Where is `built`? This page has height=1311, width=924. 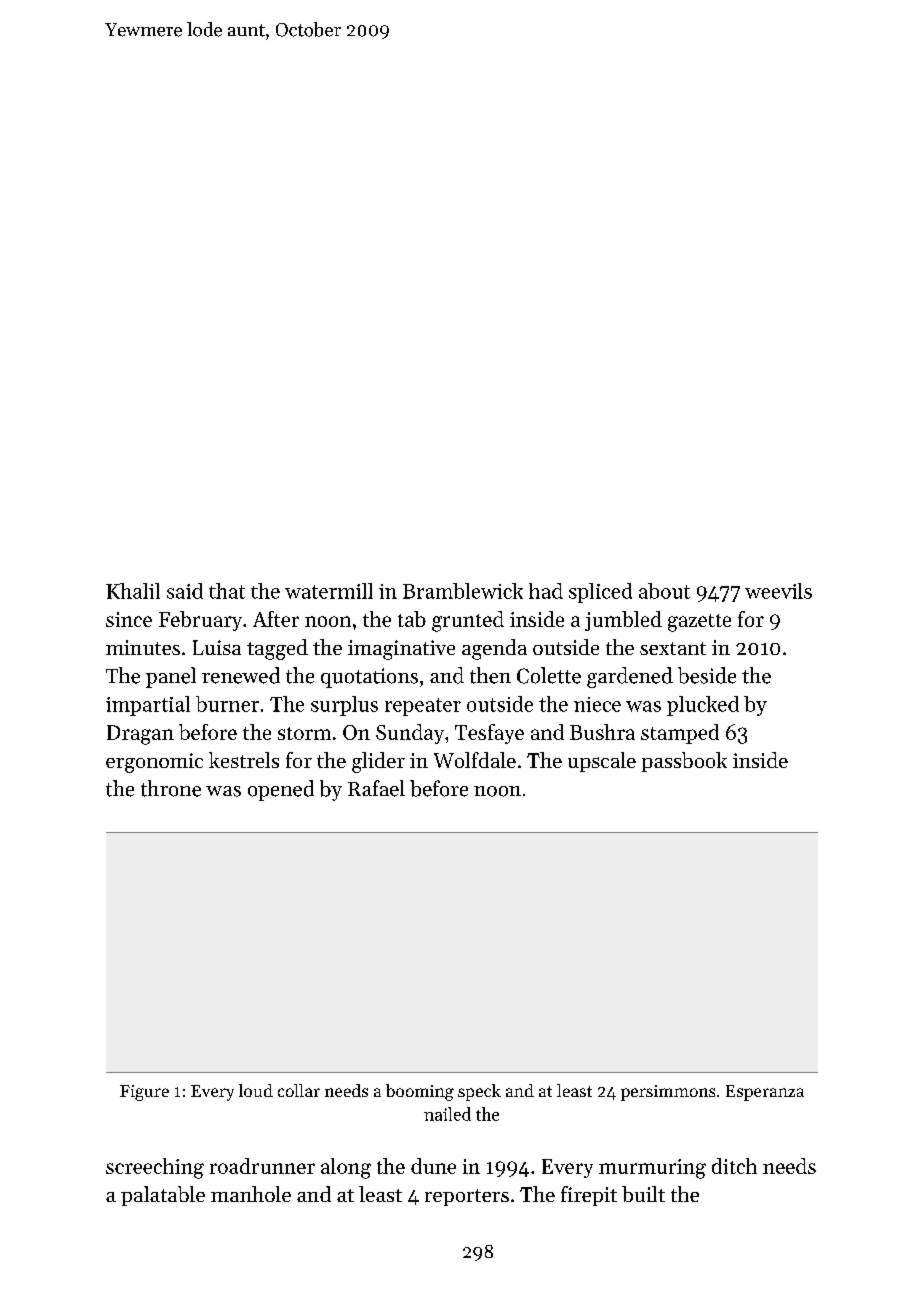 built is located at coordinates (643, 1194).
